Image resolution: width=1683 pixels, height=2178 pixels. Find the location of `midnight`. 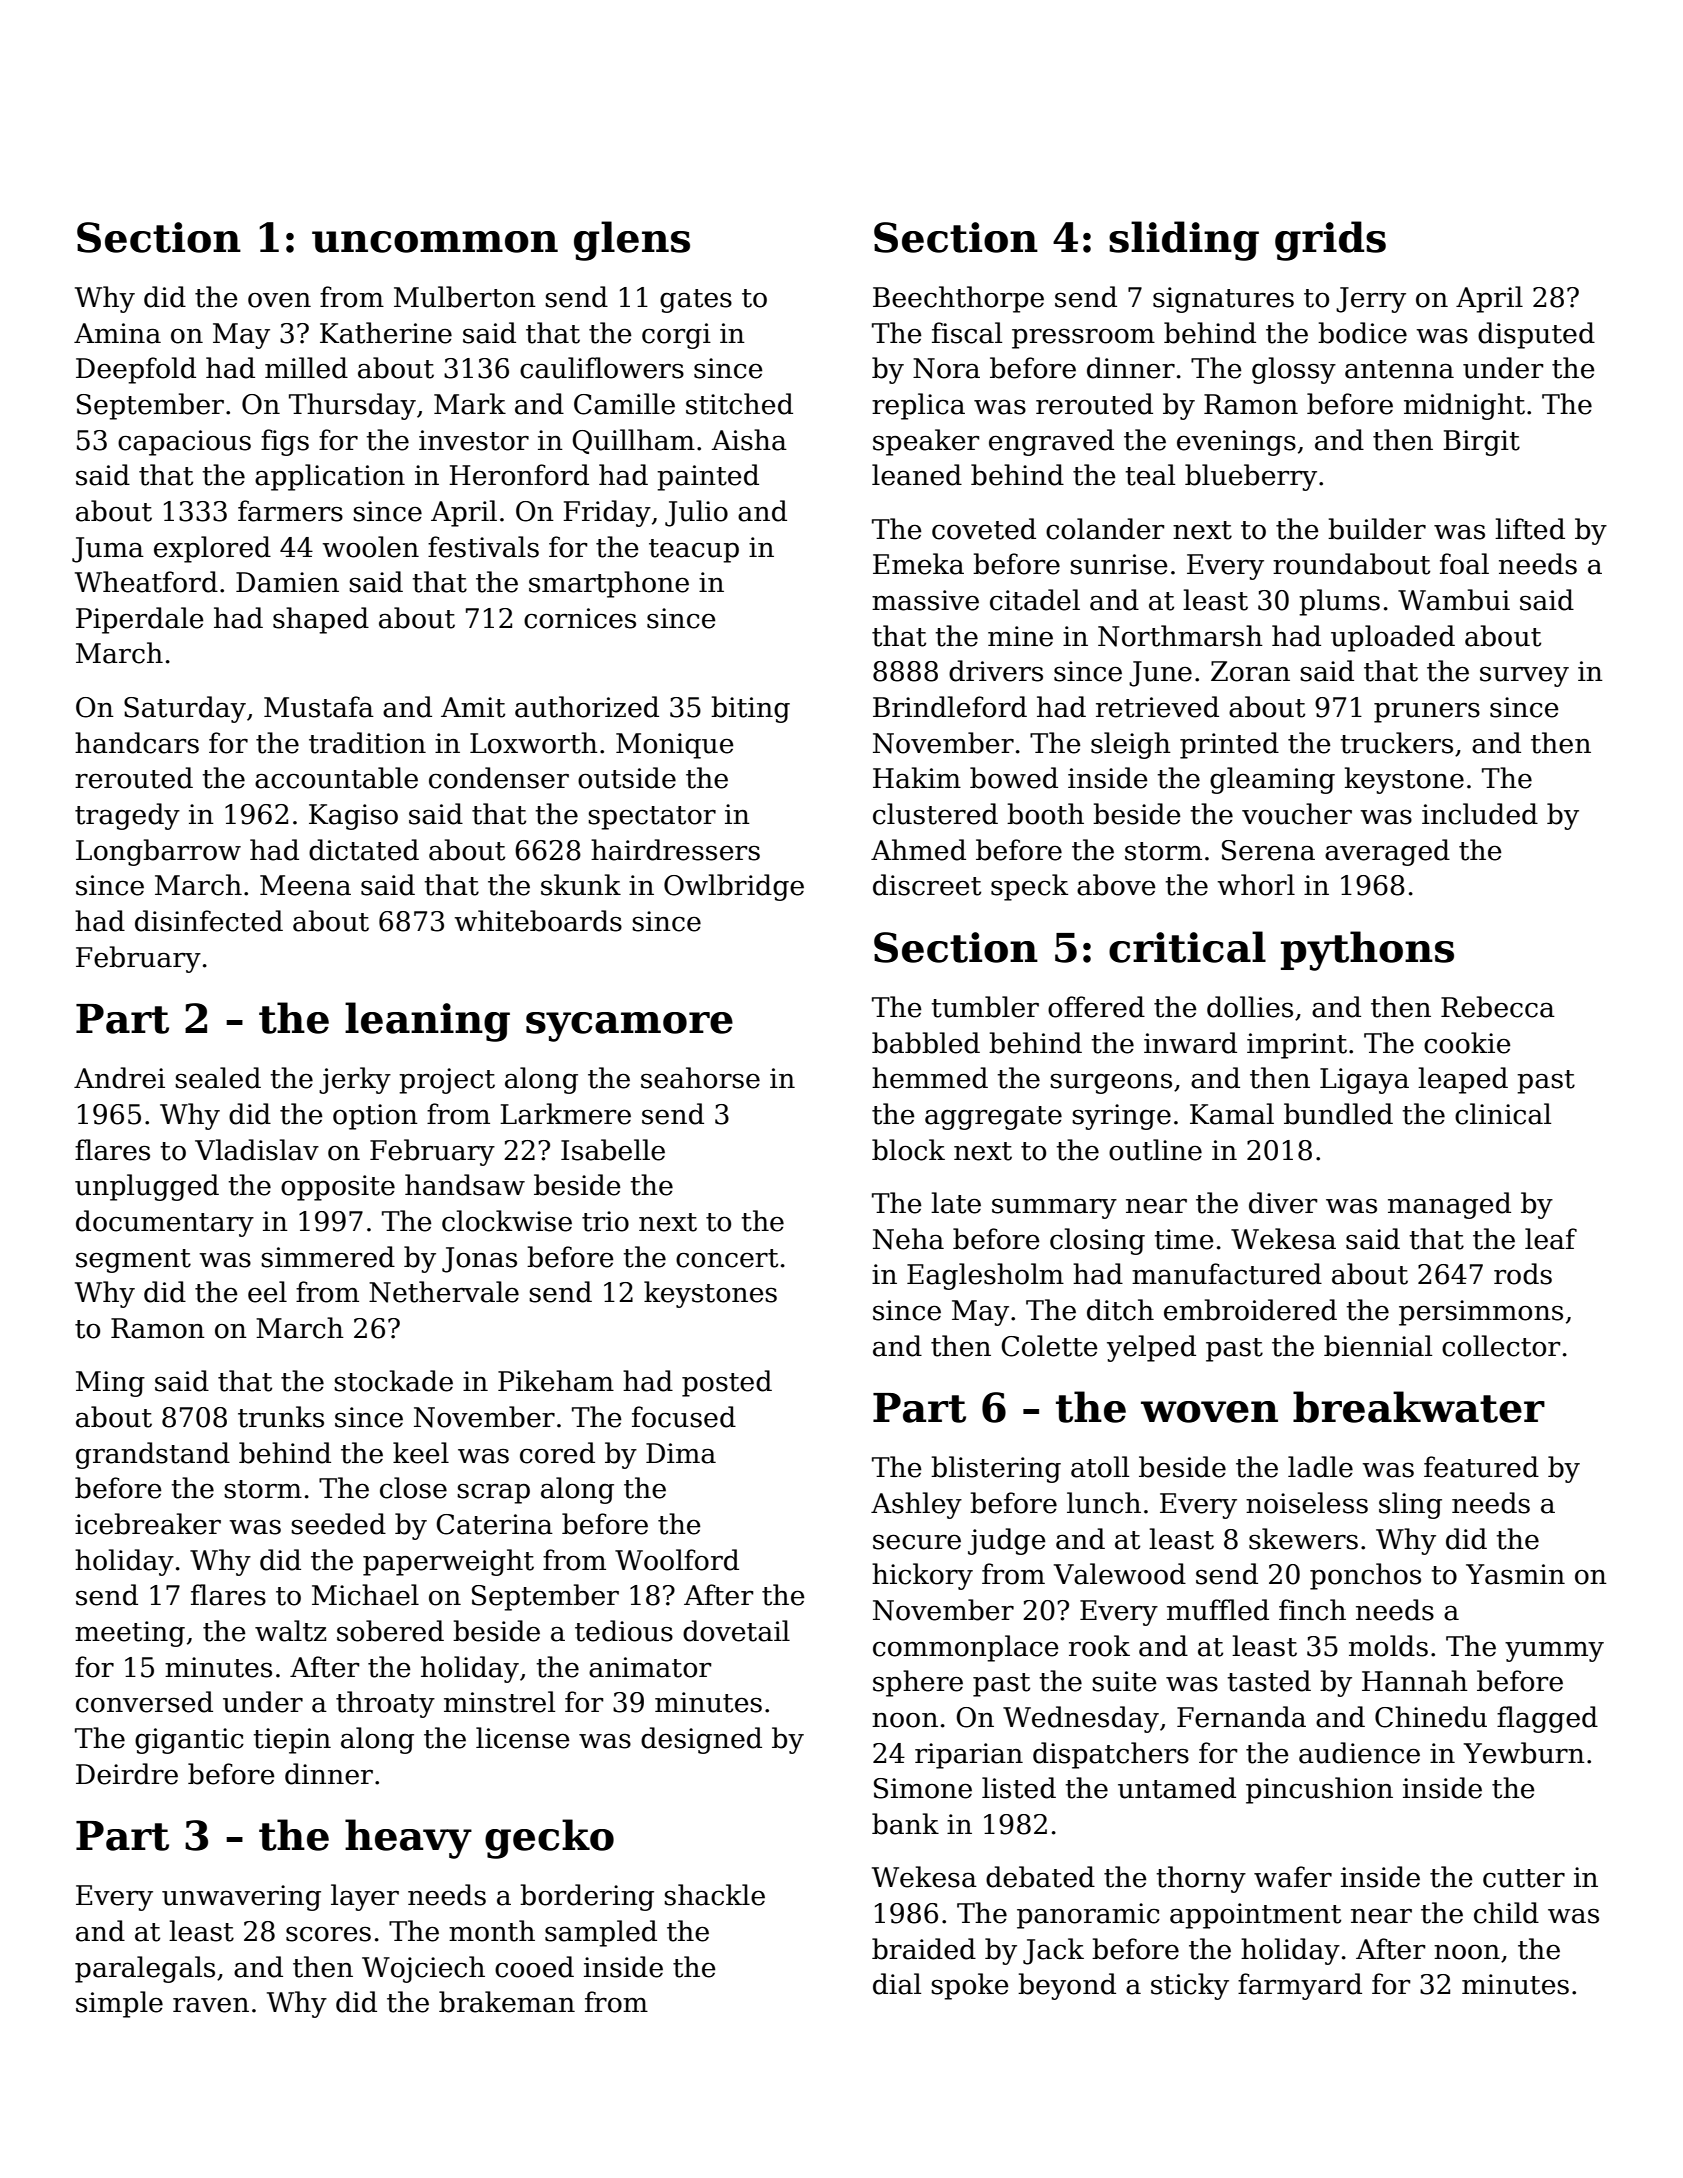

midnight is located at coordinates (1464, 406).
